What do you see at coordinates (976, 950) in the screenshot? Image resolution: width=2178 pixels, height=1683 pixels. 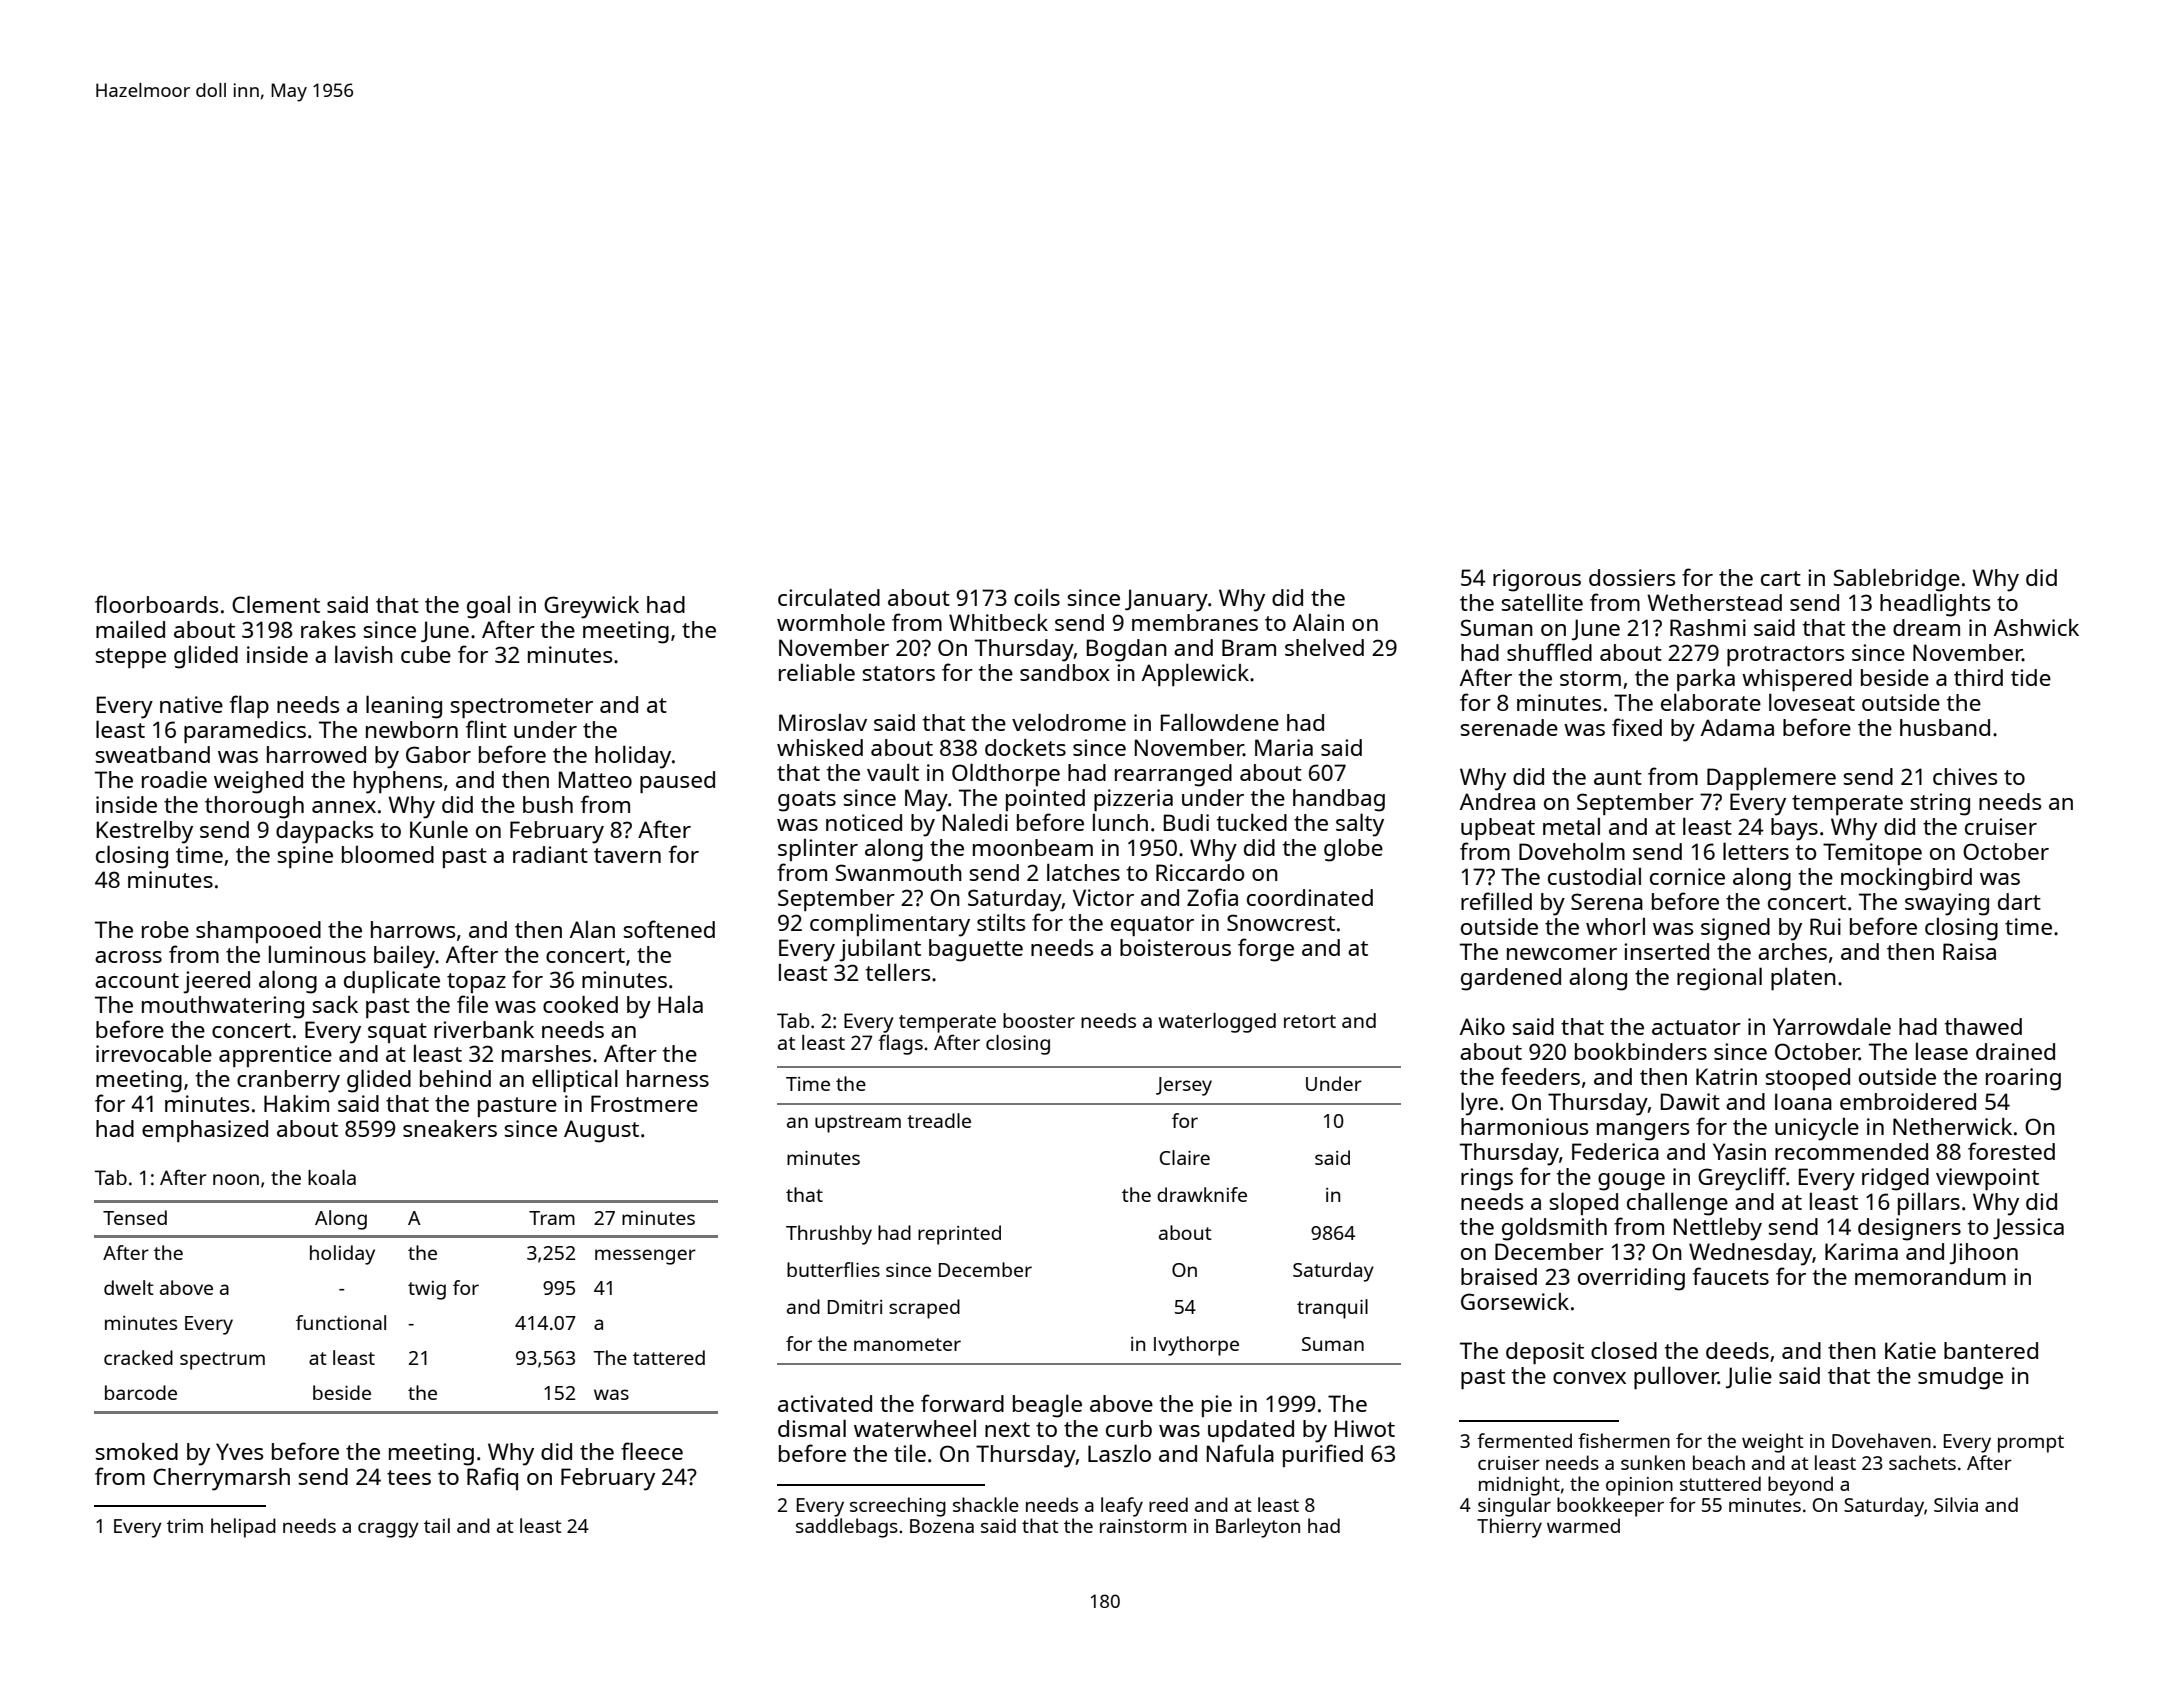 I see `baguette` at bounding box center [976, 950].
